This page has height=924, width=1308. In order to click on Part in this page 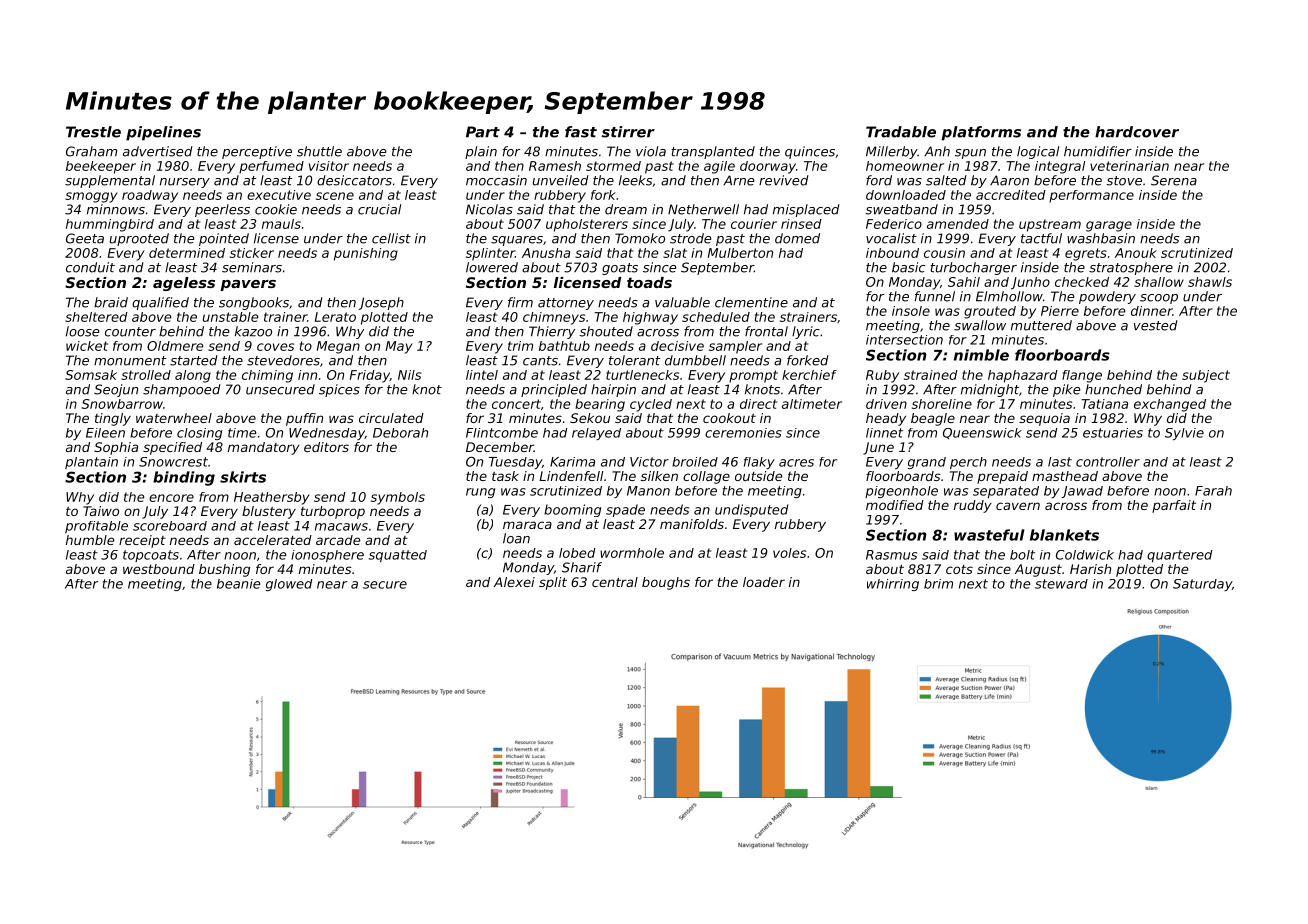, I will do `click(483, 132)`.
